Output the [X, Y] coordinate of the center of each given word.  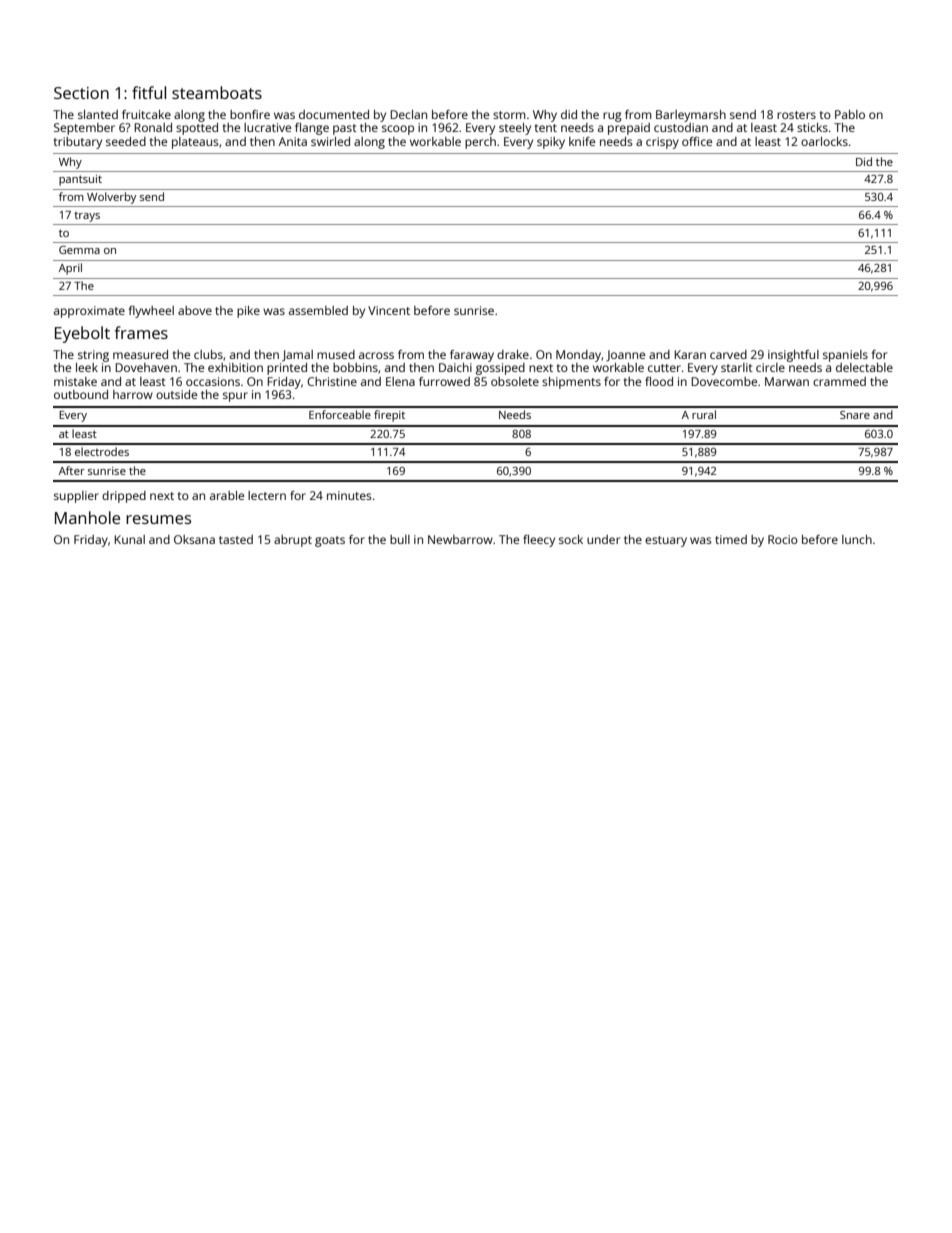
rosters [796, 115]
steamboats [217, 92]
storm [509, 115]
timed [731, 539]
